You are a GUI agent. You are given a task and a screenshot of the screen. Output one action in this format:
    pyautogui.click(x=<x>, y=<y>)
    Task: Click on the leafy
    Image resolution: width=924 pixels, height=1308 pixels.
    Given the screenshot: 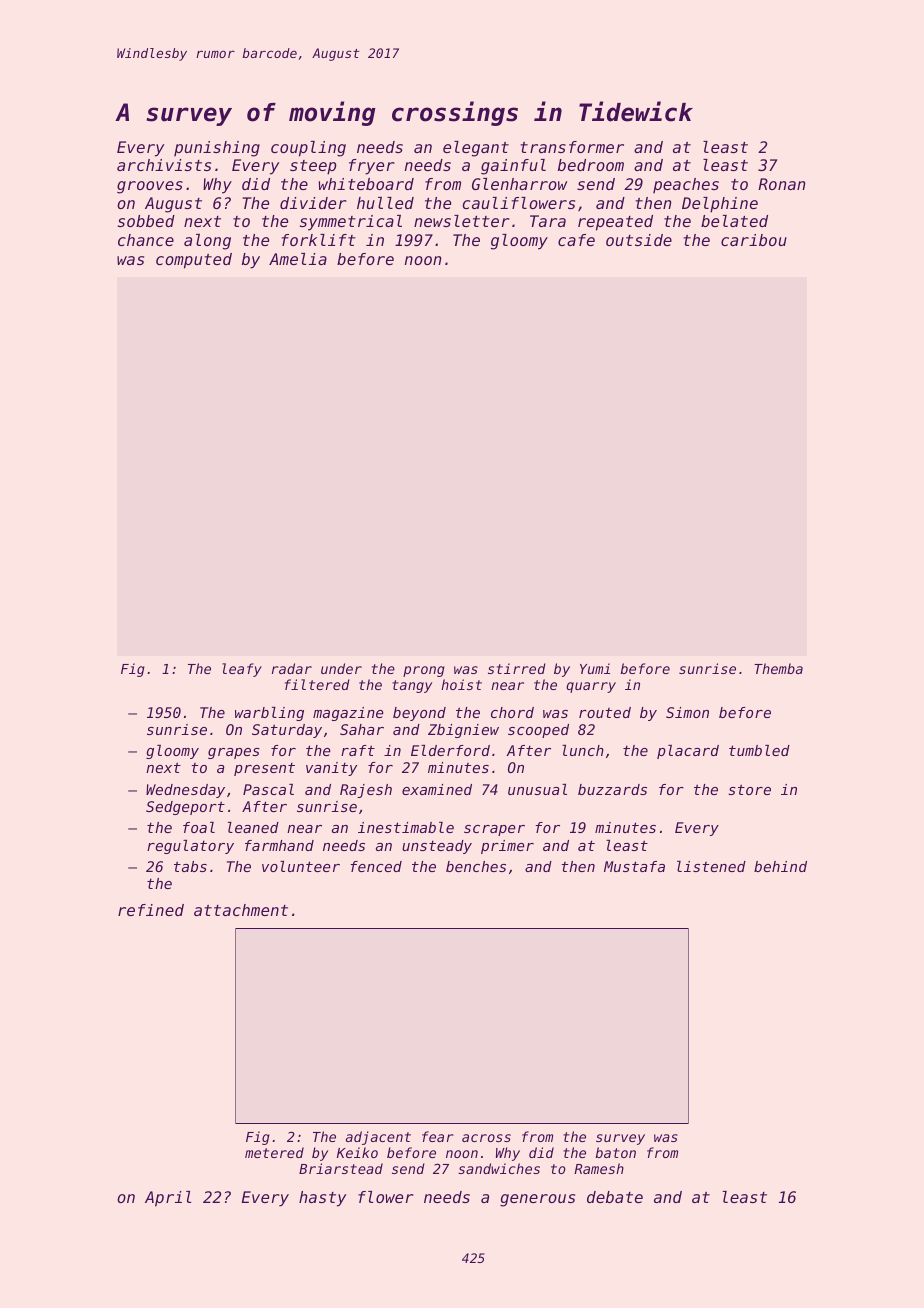 What is the action you would take?
    pyautogui.click(x=242, y=670)
